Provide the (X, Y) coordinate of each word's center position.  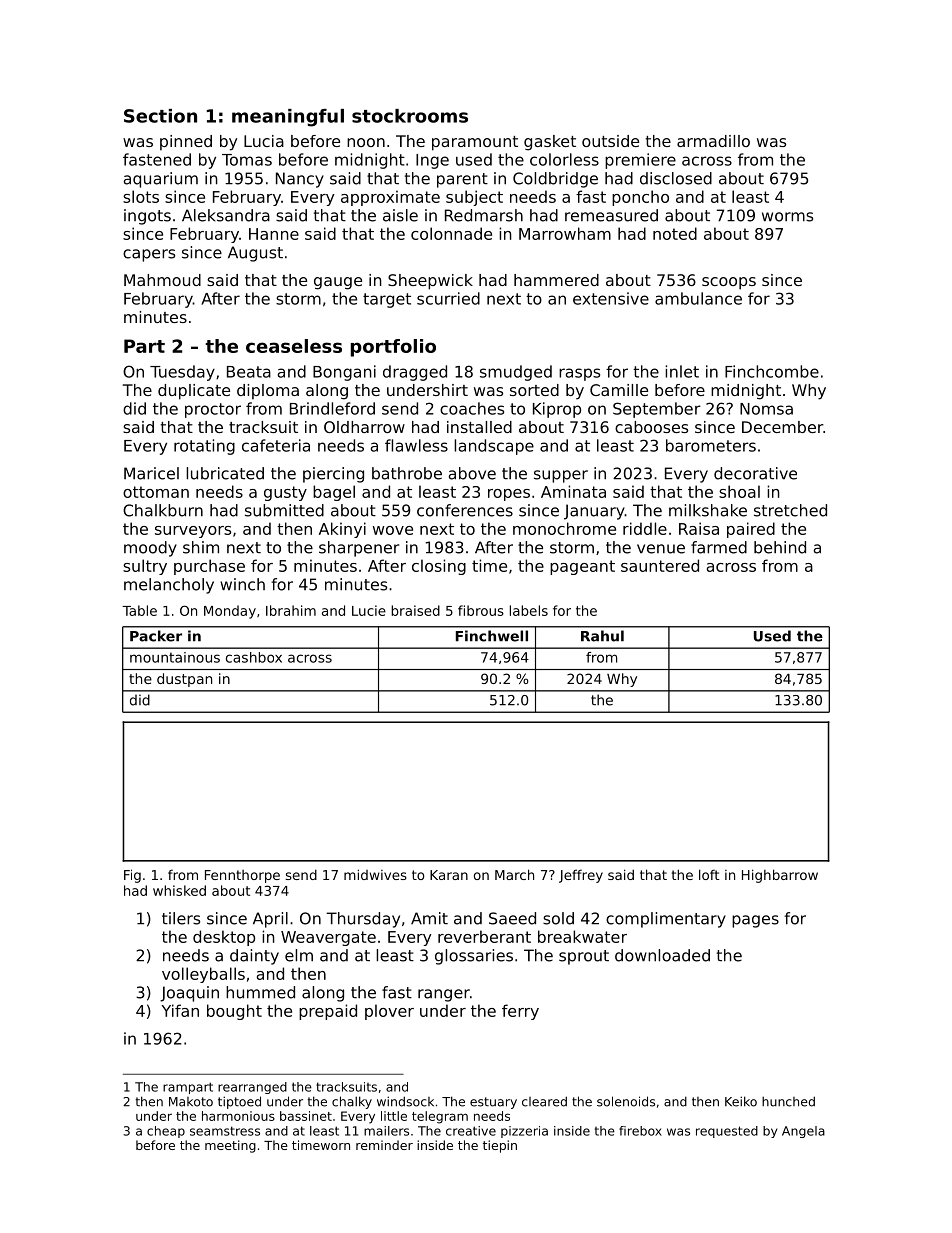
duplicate (194, 392)
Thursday (363, 920)
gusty (285, 493)
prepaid (328, 1012)
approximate (390, 198)
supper (561, 476)
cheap (166, 1132)
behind (780, 547)
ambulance (698, 298)
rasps (579, 374)
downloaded (662, 955)
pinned (186, 142)
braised (415, 610)
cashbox (254, 657)
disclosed (676, 178)
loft (709, 874)
